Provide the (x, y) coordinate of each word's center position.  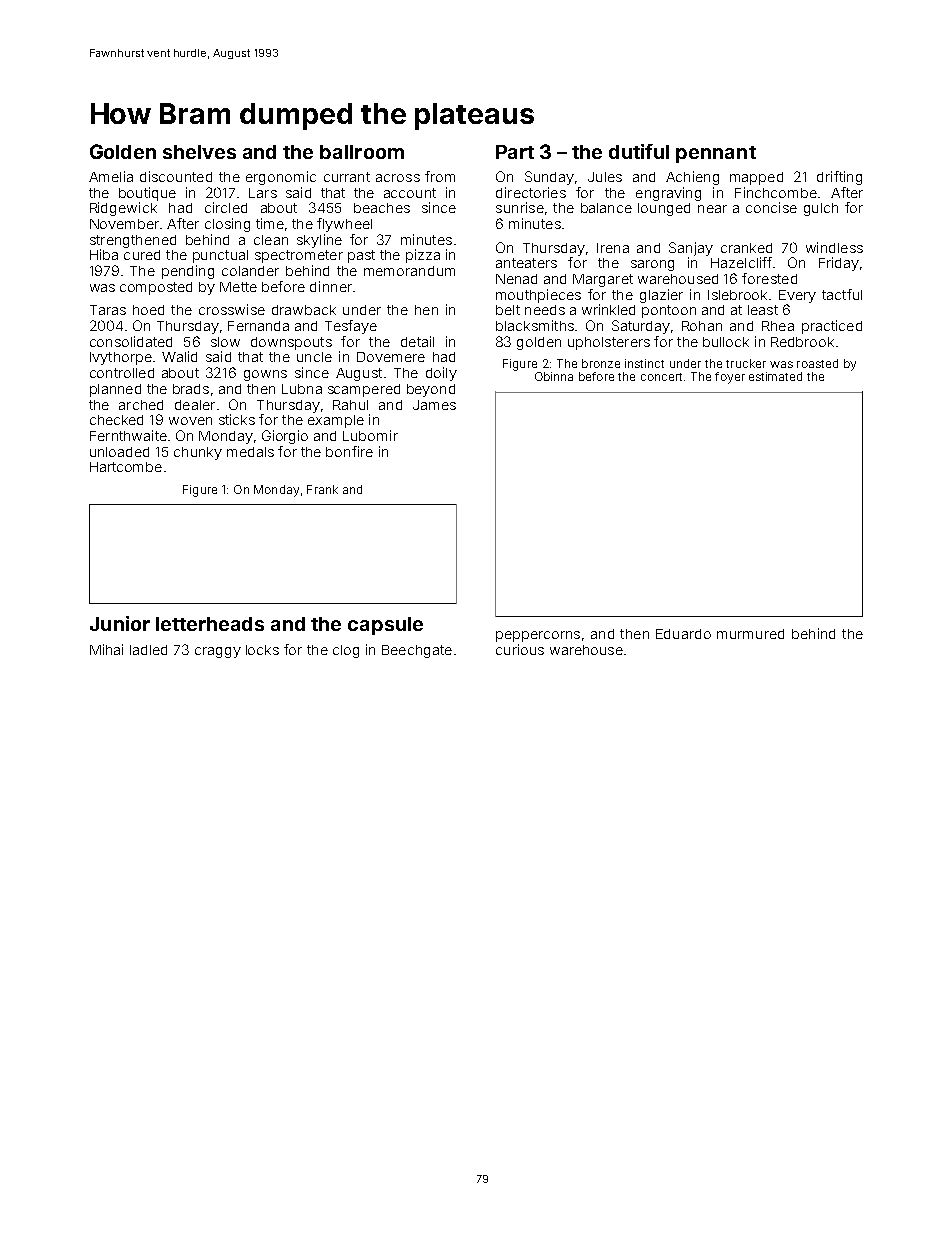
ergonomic (281, 178)
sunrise (520, 207)
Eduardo (683, 634)
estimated (775, 376)
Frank (322, 489)
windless (834, 247)
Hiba (104, 254)
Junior (120, 623)
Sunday (549, 178)
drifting (839, 178)
